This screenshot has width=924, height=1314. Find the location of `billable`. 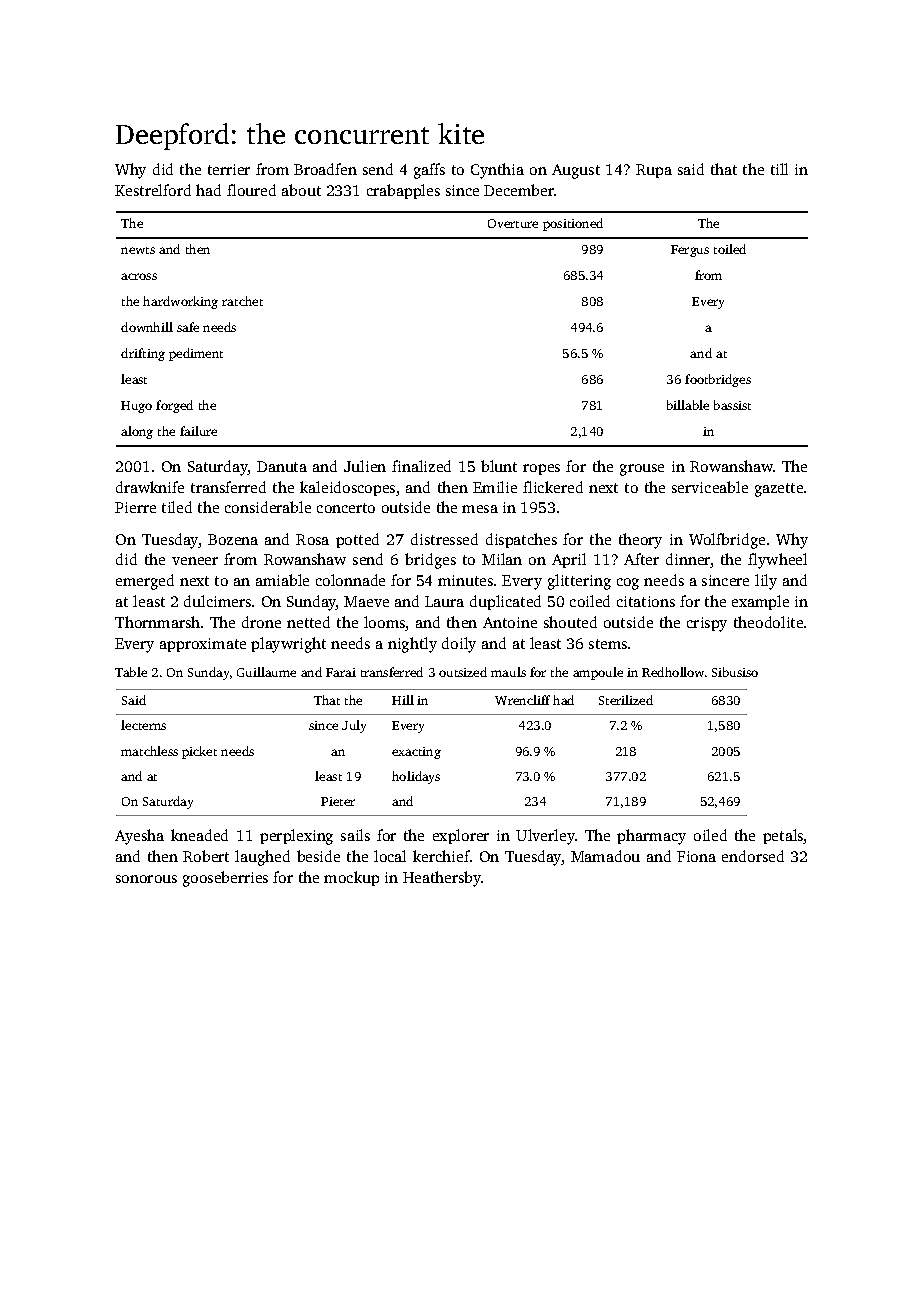

billable is located at coordinates (688, 405).
